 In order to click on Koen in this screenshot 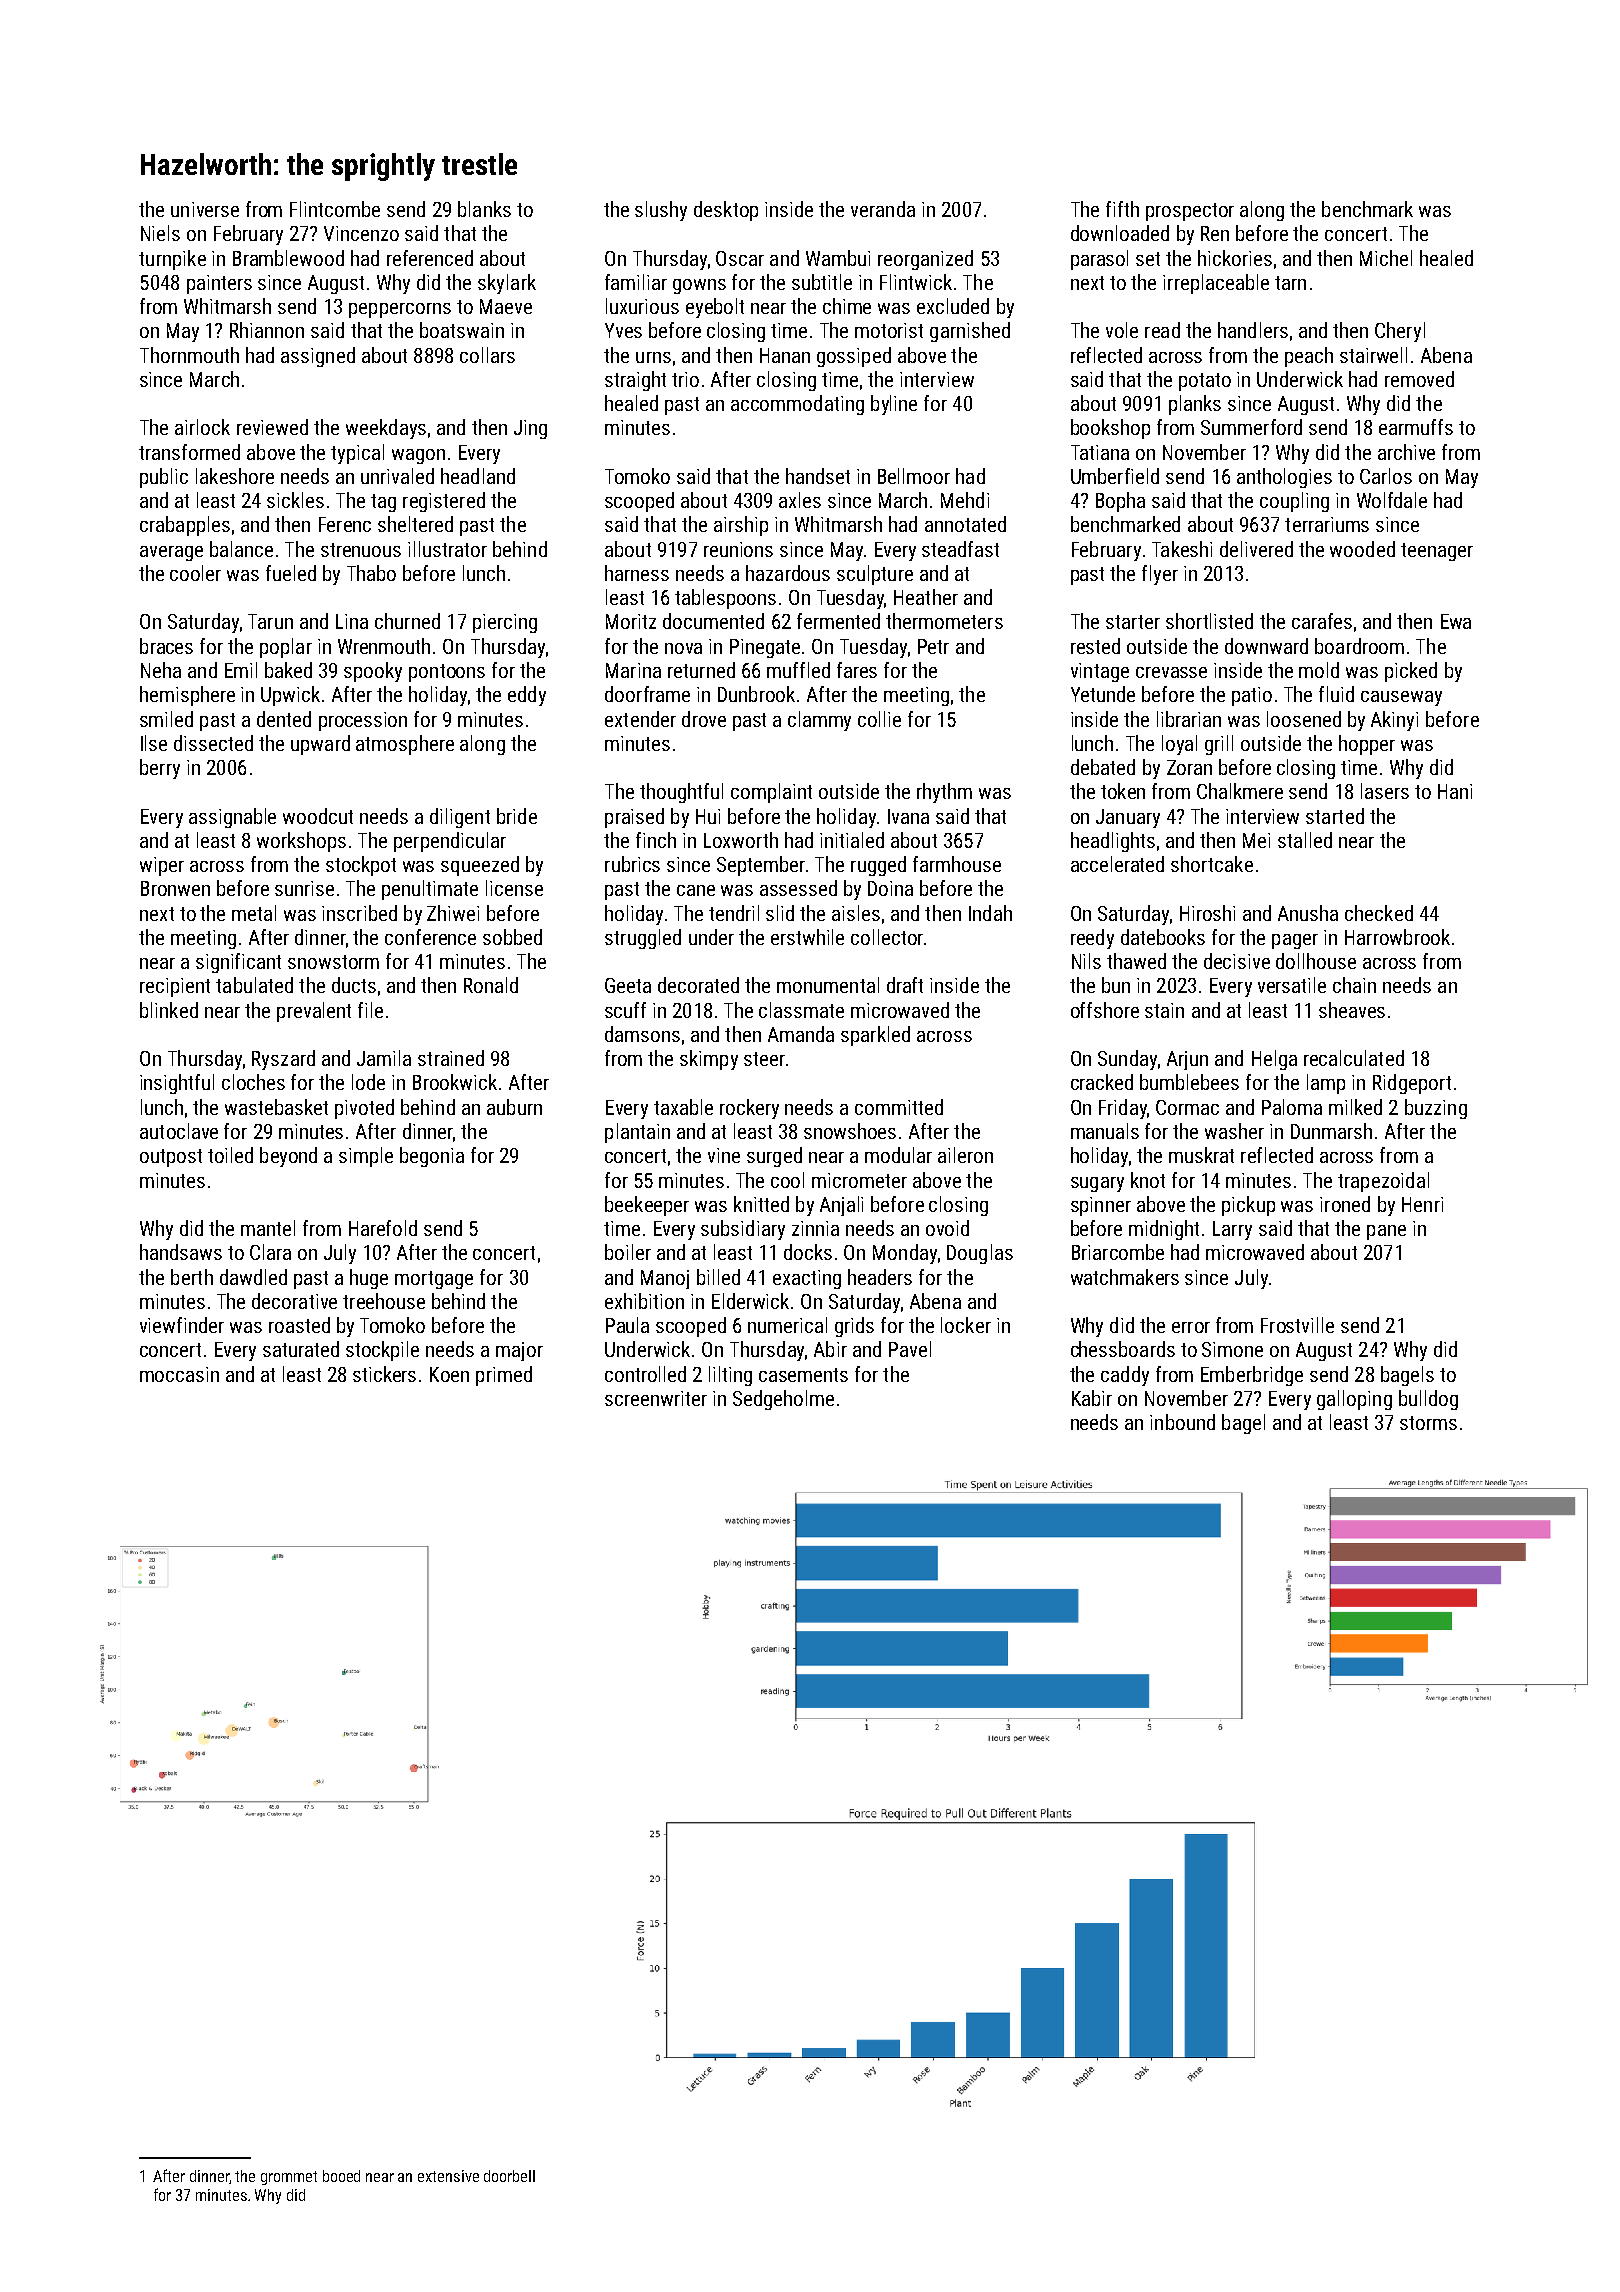, I will do `click(449, 1374)`.
